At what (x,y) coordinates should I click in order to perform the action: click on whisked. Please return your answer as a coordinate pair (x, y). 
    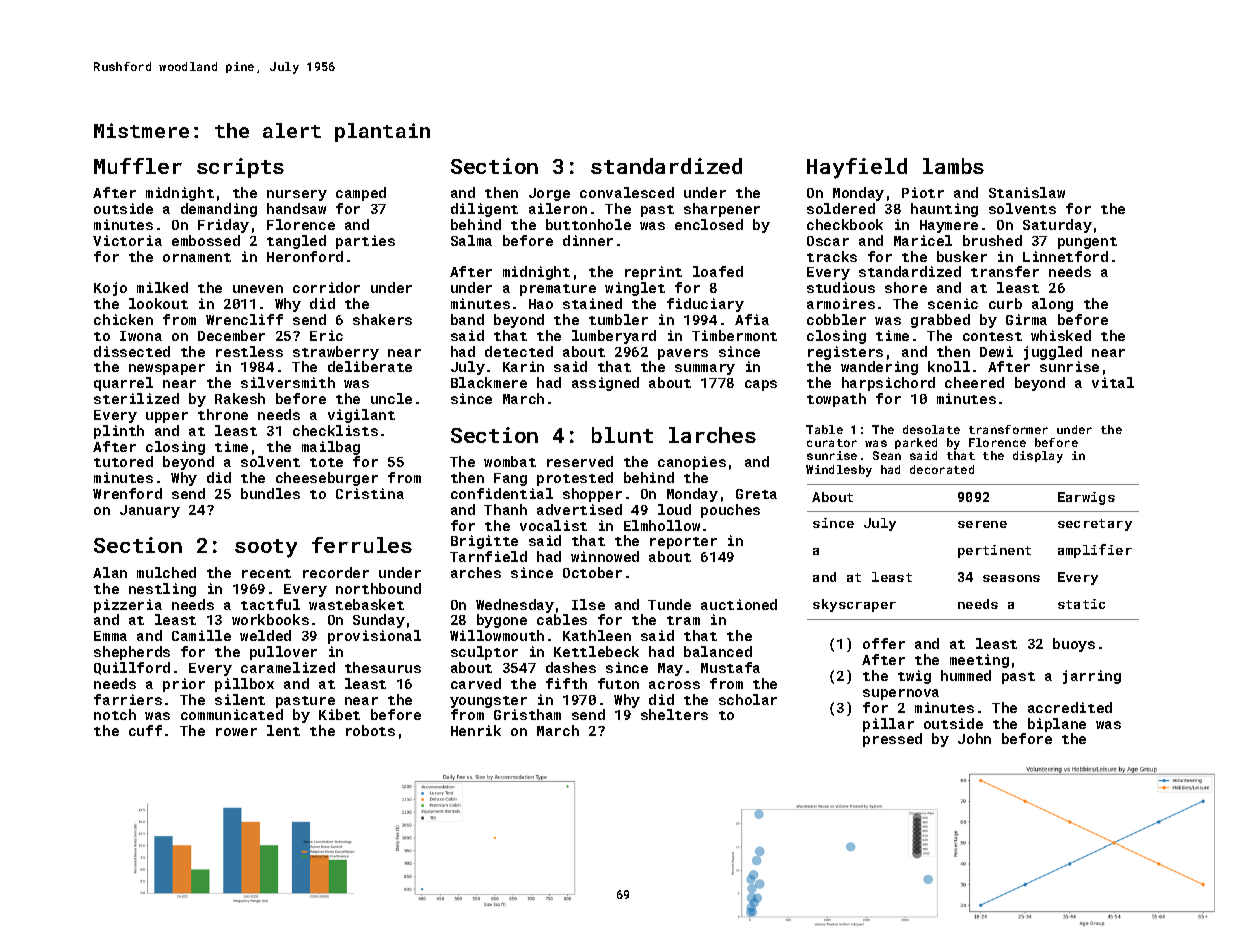
    Looking at the image, I should click on (1061, 335).
